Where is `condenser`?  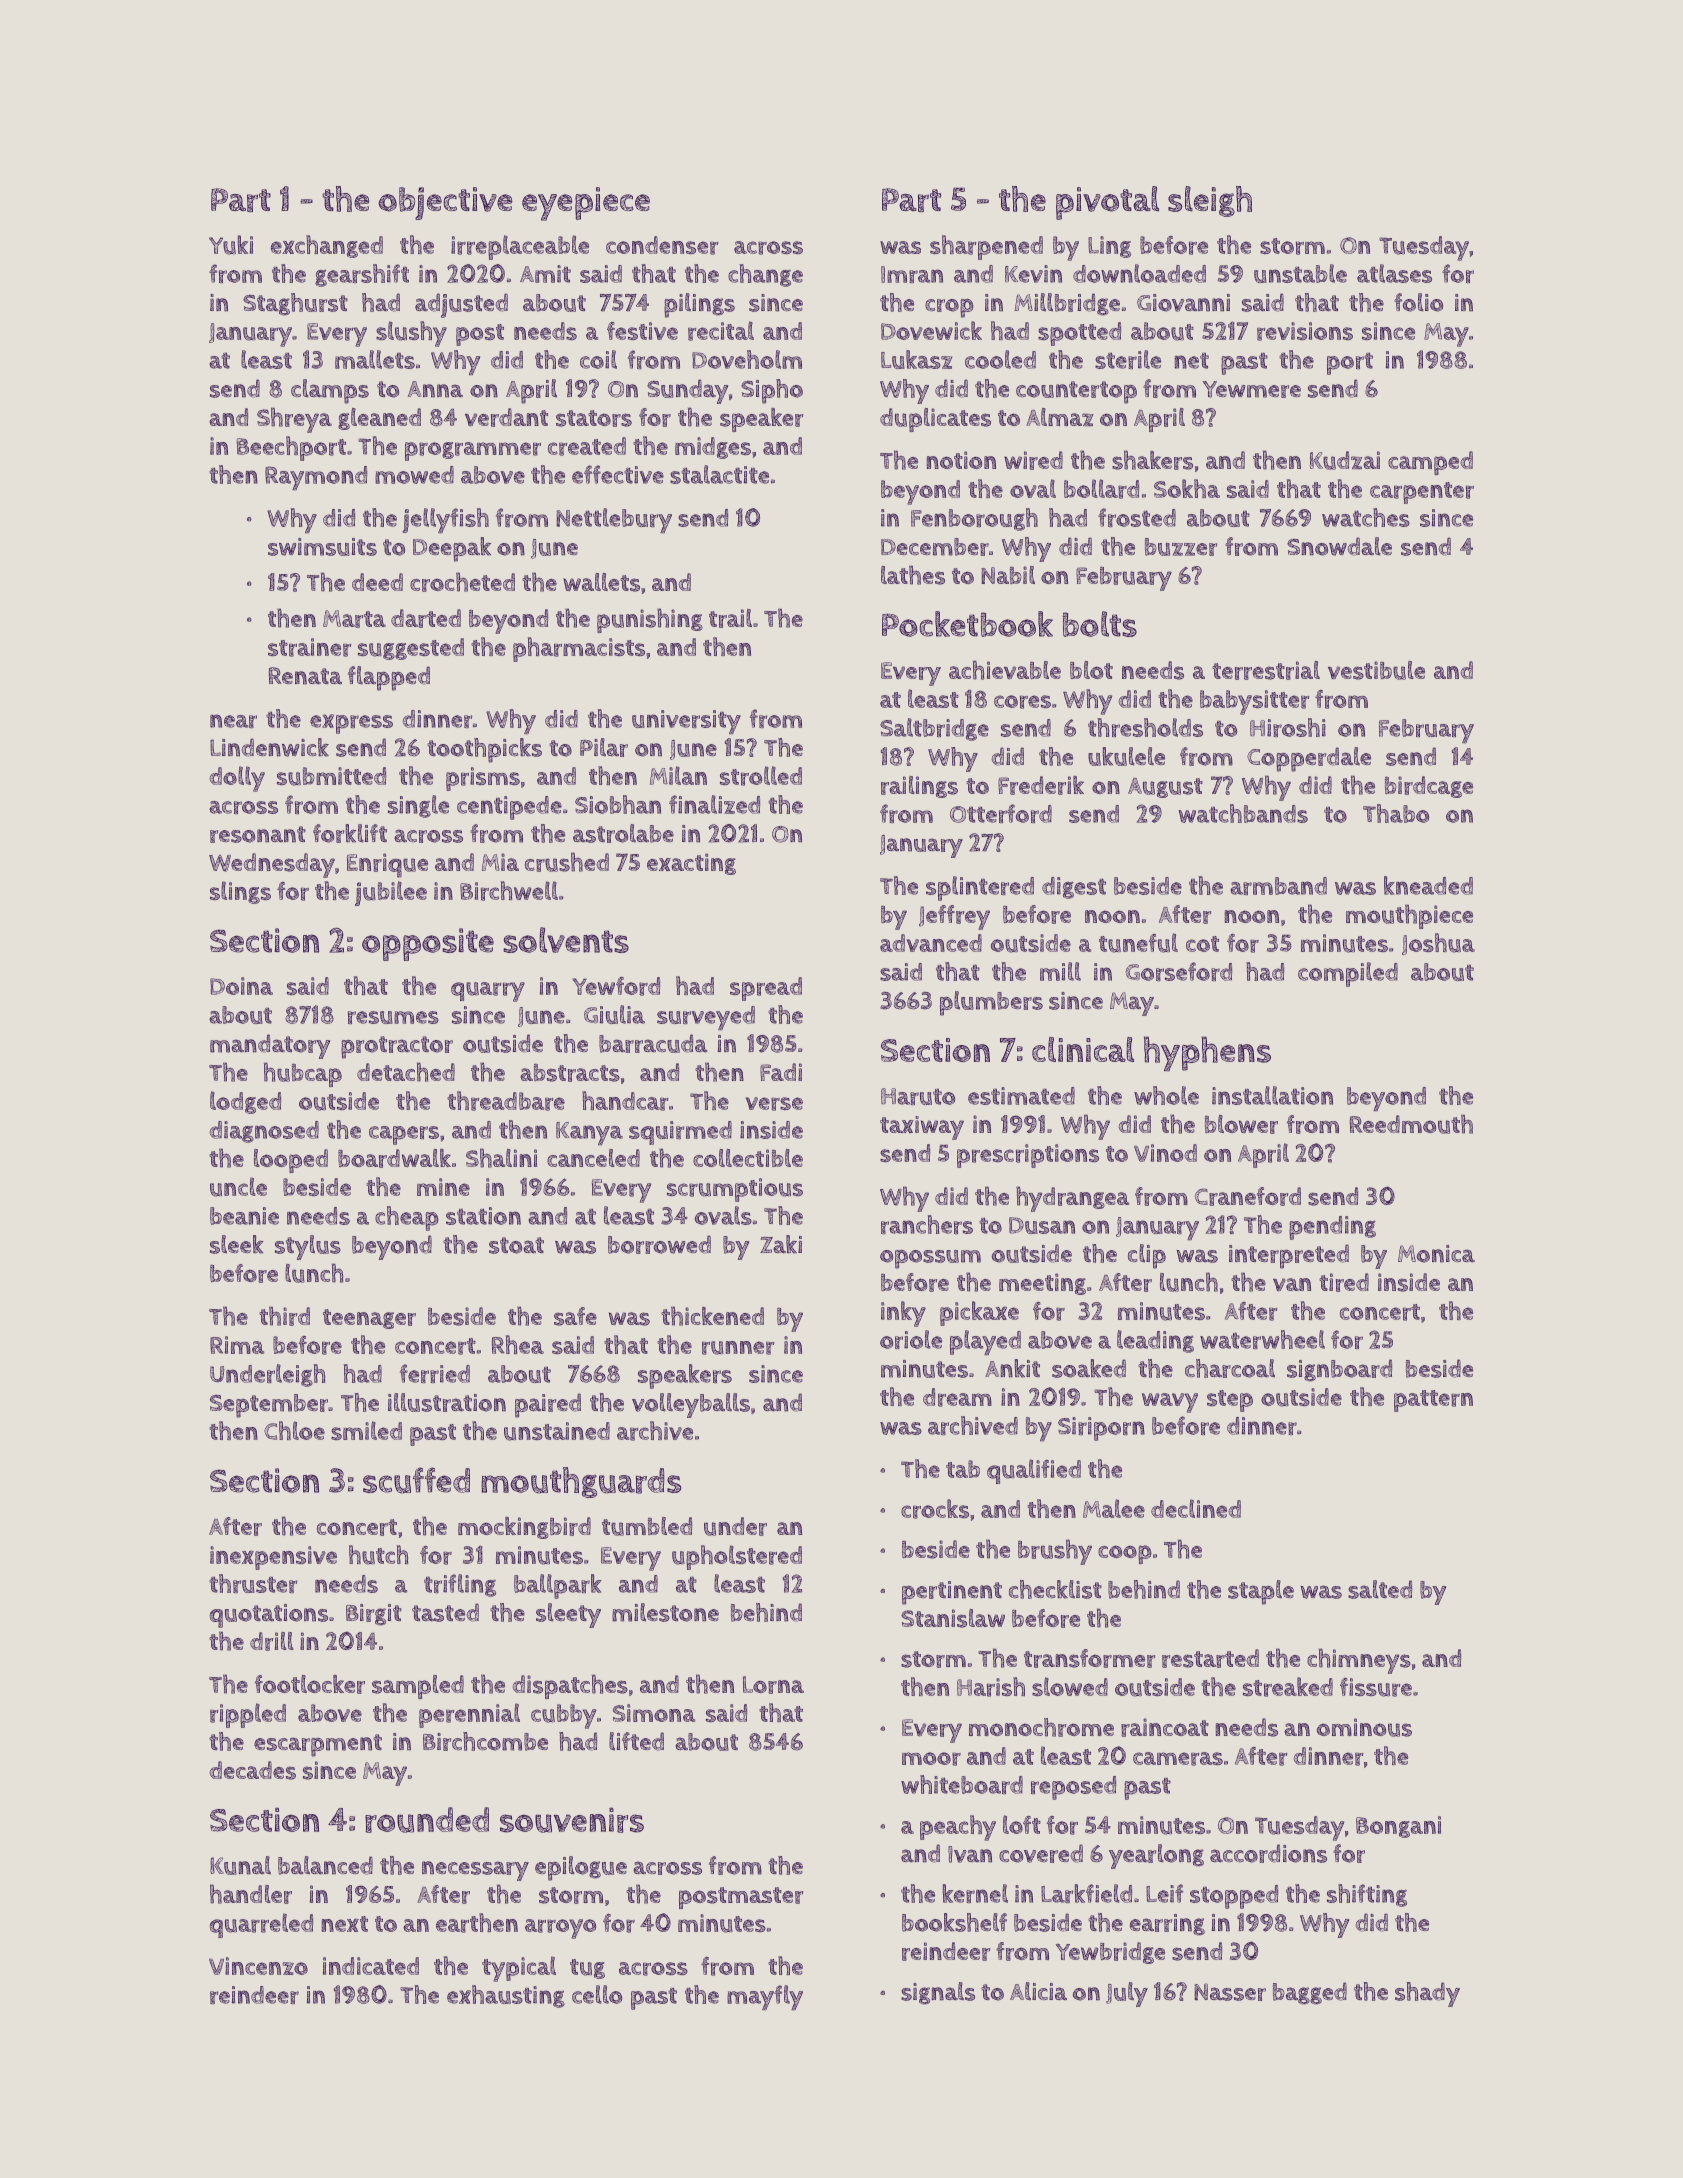
condenser is located at coordinates (662, 245).
